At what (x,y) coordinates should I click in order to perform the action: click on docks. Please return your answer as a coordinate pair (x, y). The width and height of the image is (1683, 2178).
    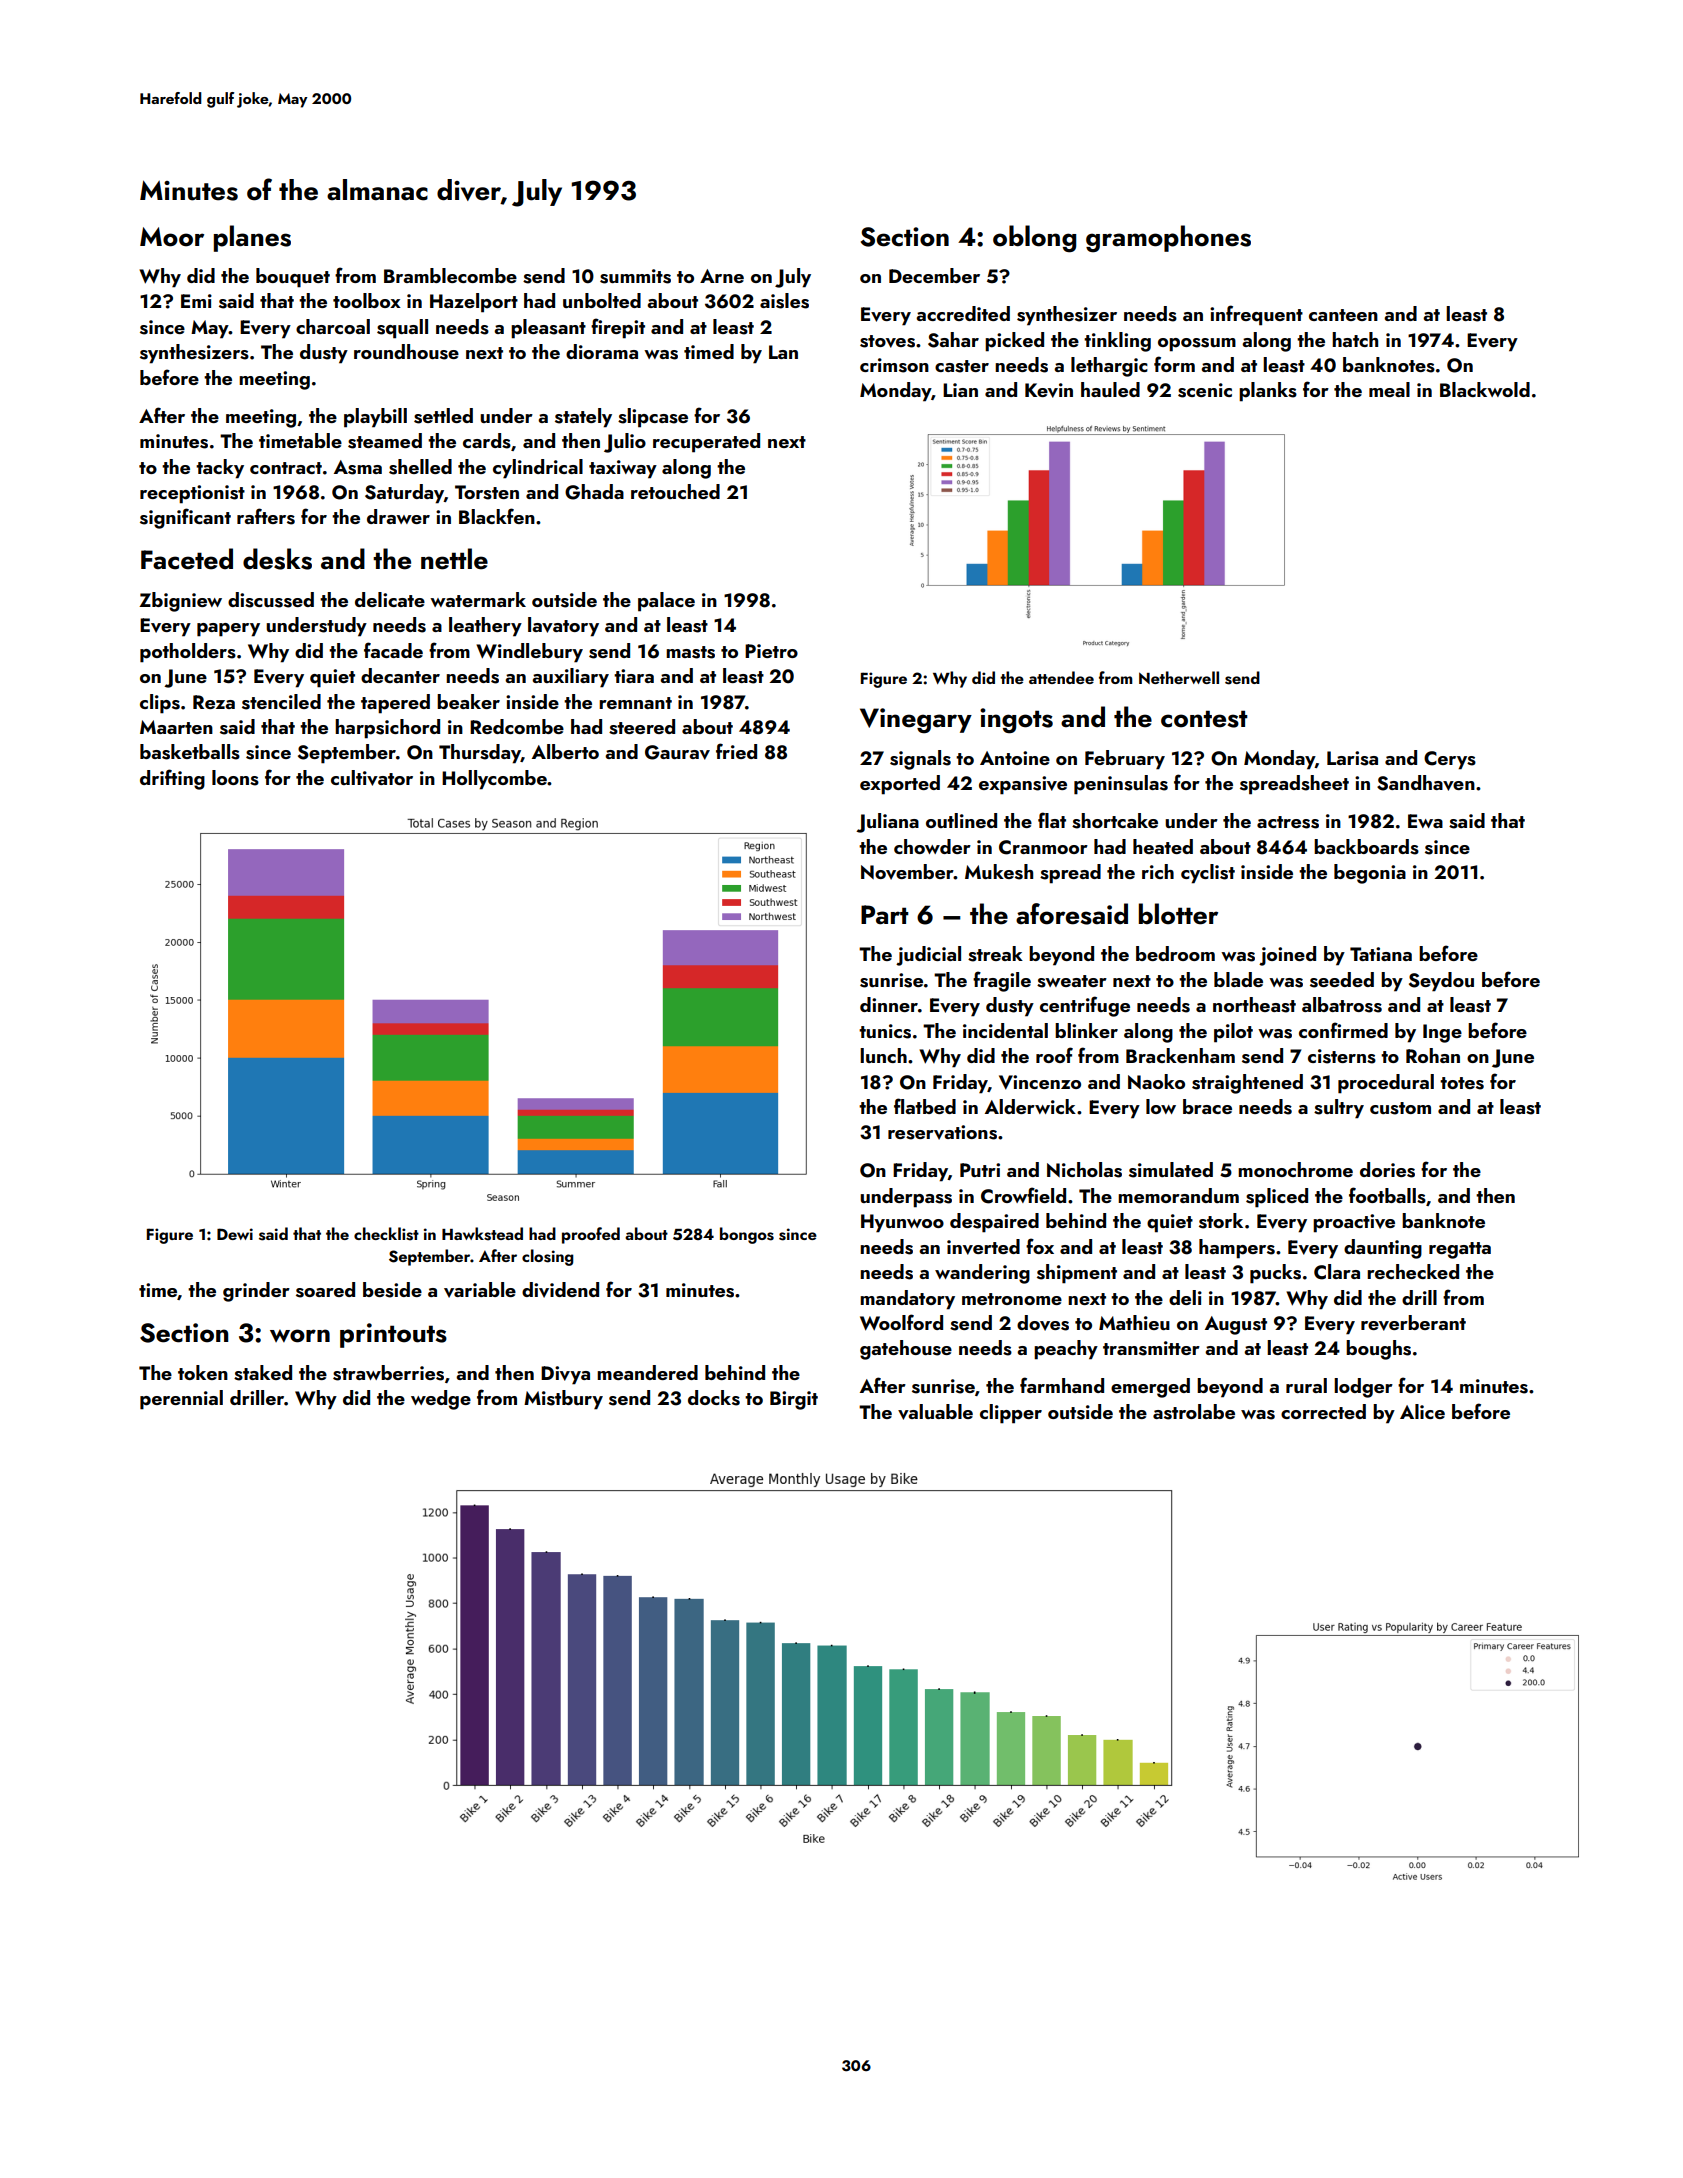
    Looking at the image, I should click on (714, 1398).
